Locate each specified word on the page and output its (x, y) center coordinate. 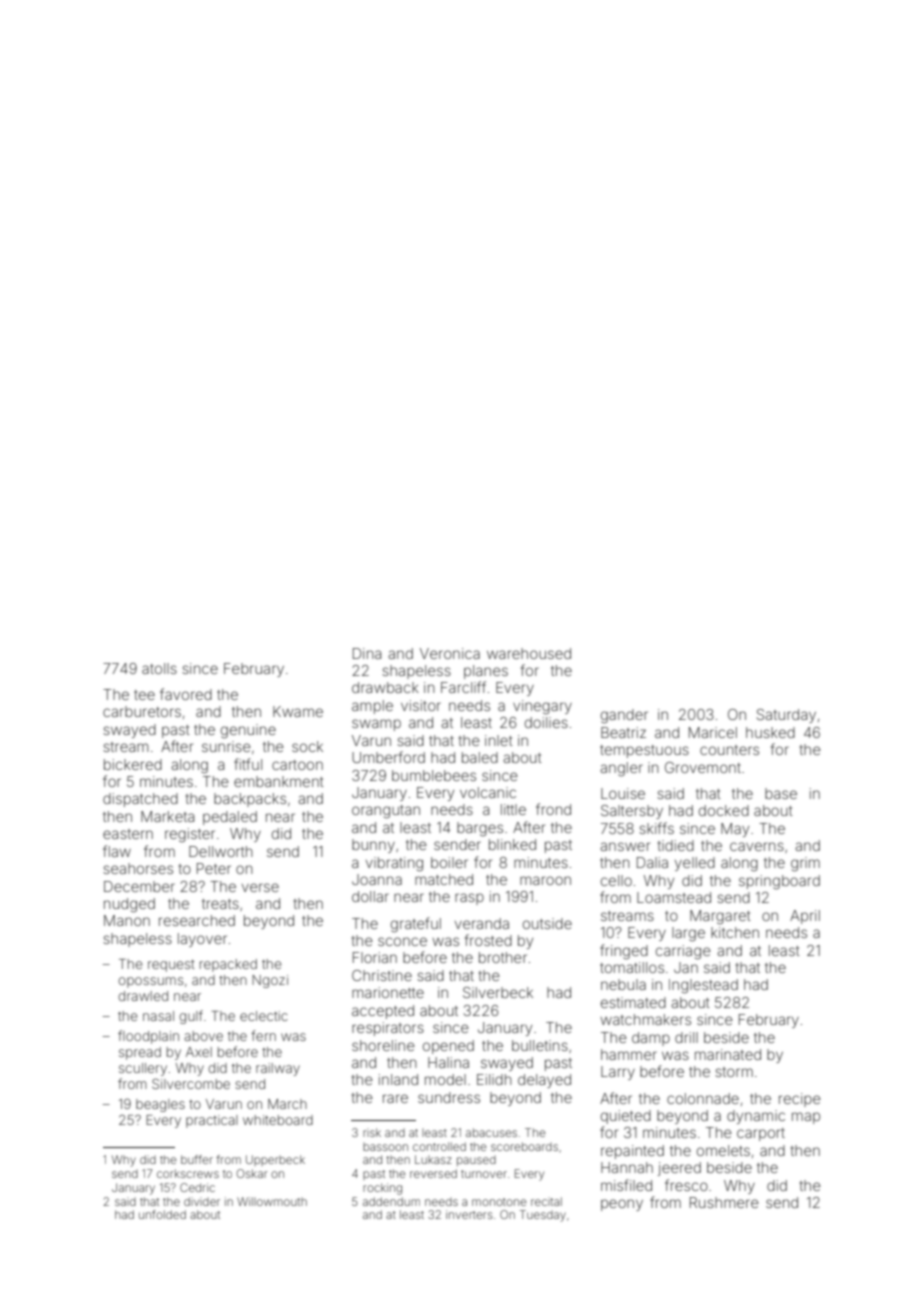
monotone (499, 1202)
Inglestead (703, 986)
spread (140, 1053)
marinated (728, 1054)
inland (398, 1079)
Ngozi (270, 981)
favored (186, 694)
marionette (388, 992)
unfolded (162, 1214)
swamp (376, 725)
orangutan (386, 812)
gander (624, 716)
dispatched (140, 800)
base (781, 793)
